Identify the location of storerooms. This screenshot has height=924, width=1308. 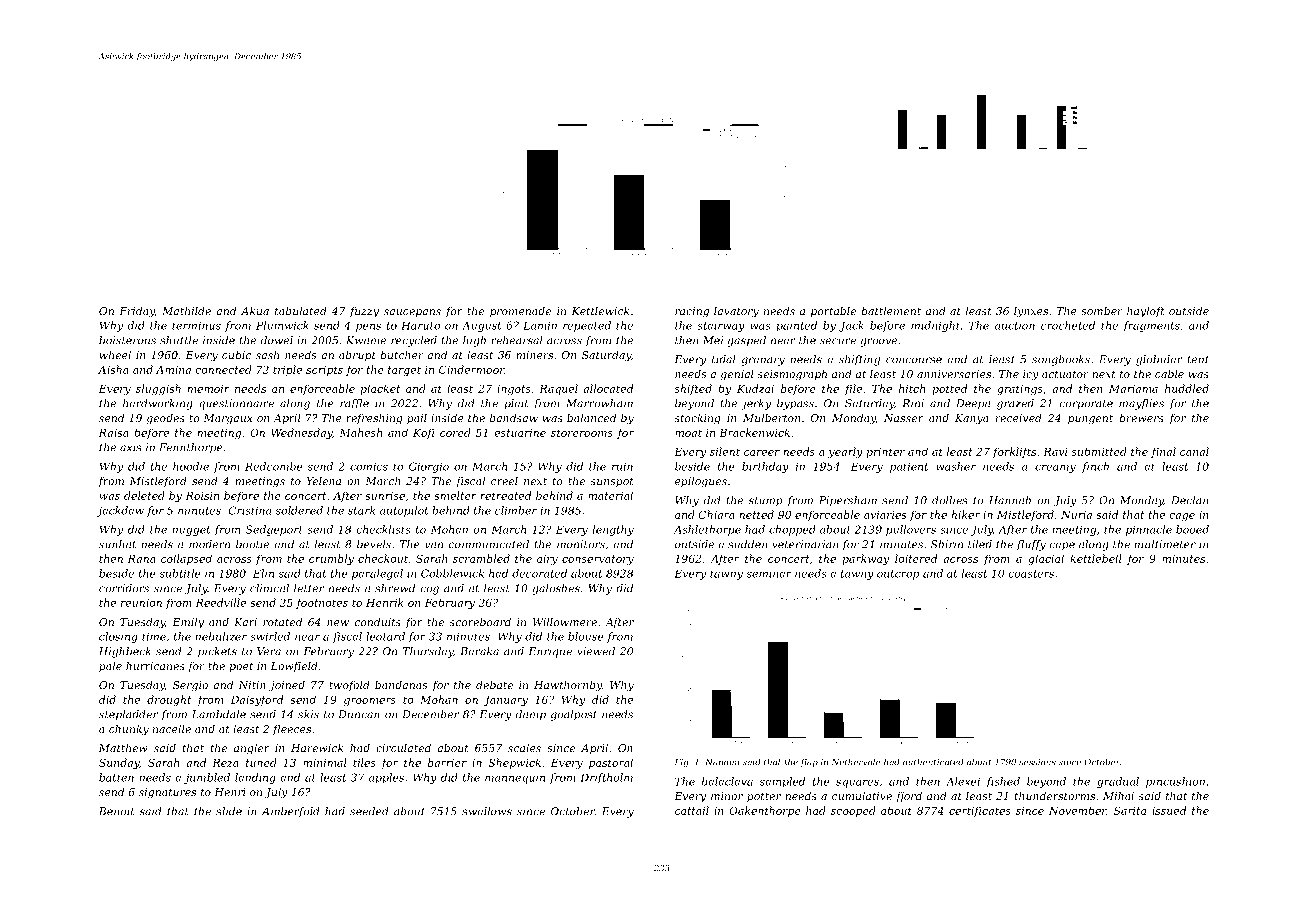
(582, 433).
